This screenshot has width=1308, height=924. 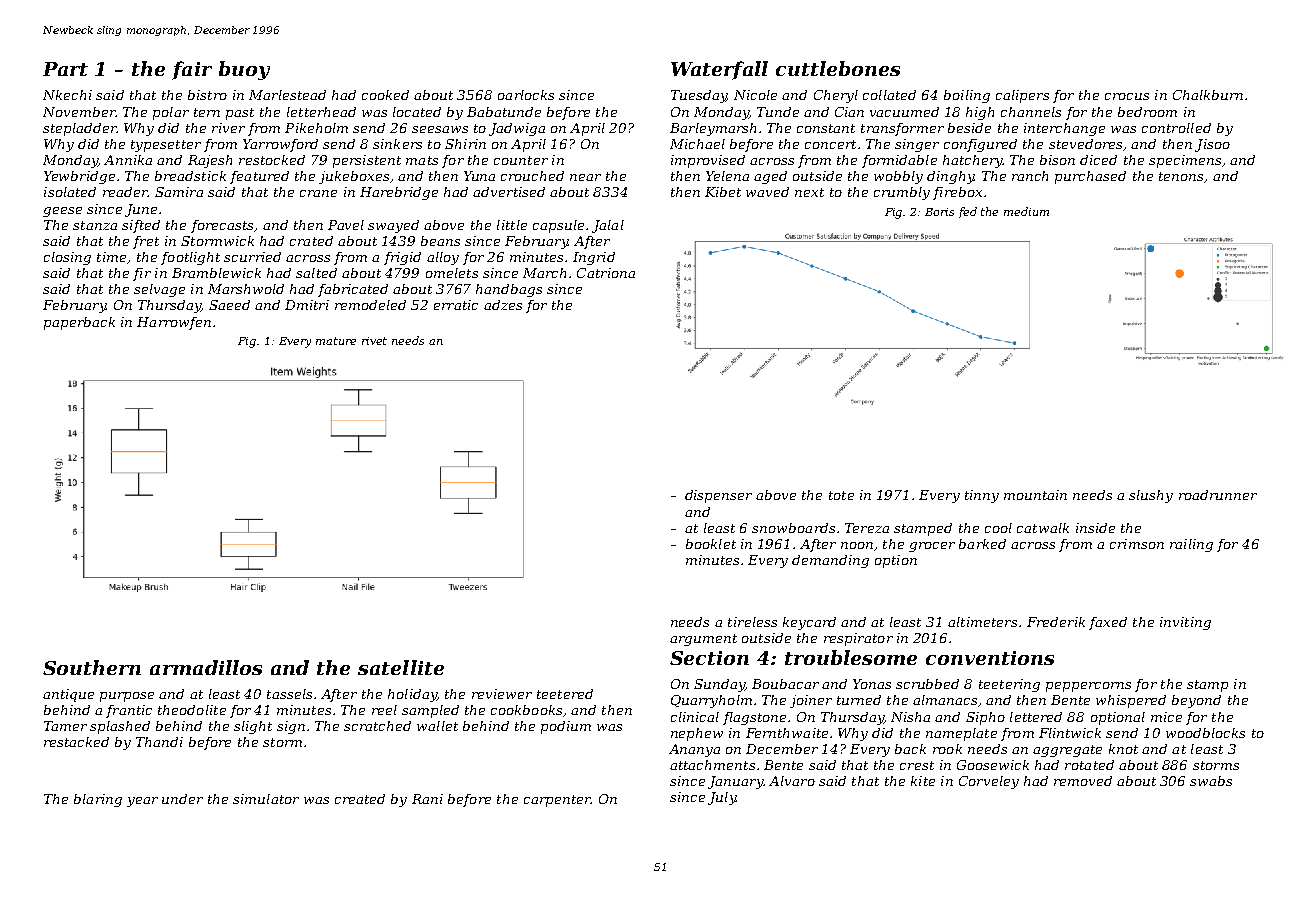 I want to click on beside, so click(x=969, y=128).
